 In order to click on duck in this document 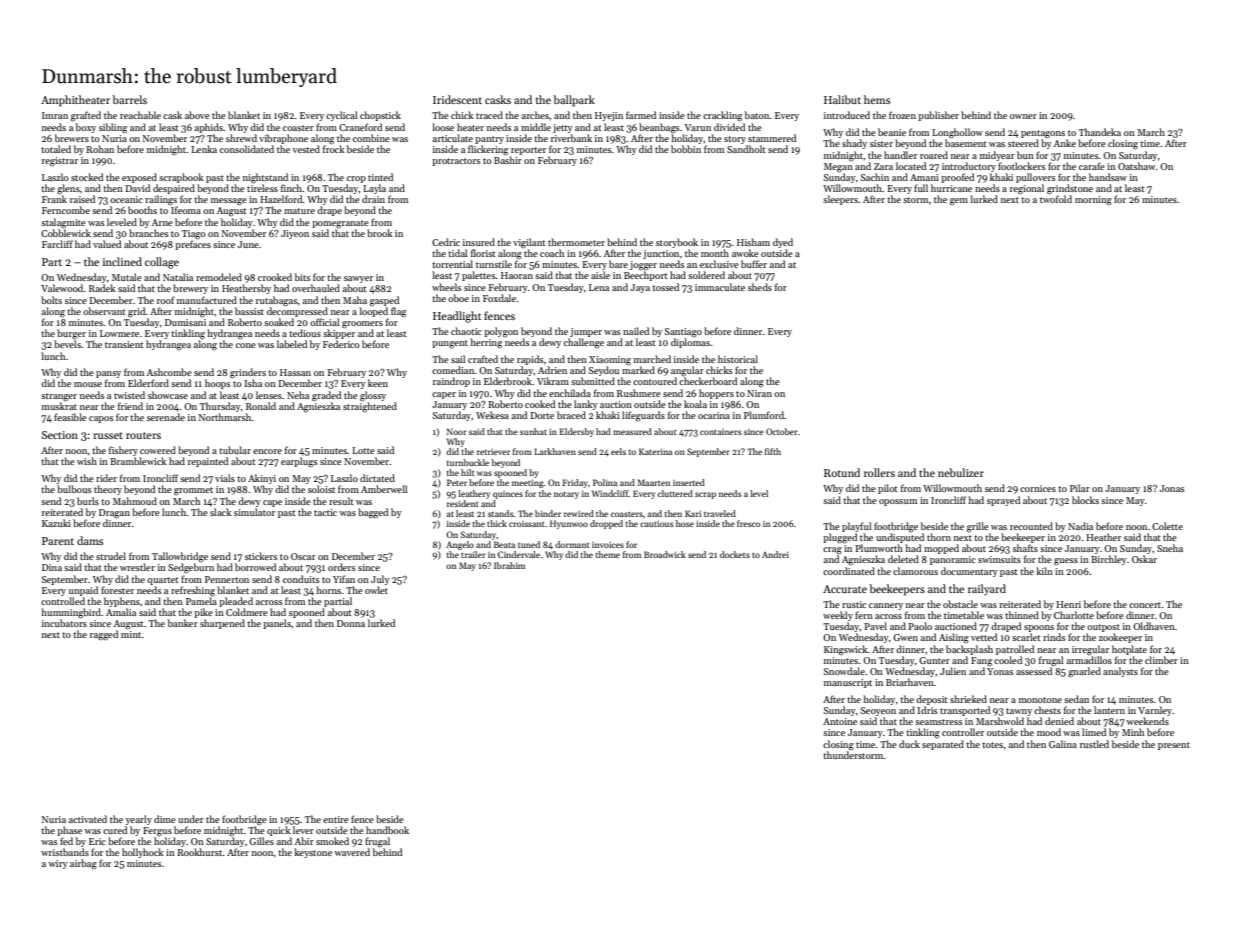, I will do `click(909, 744)`.
